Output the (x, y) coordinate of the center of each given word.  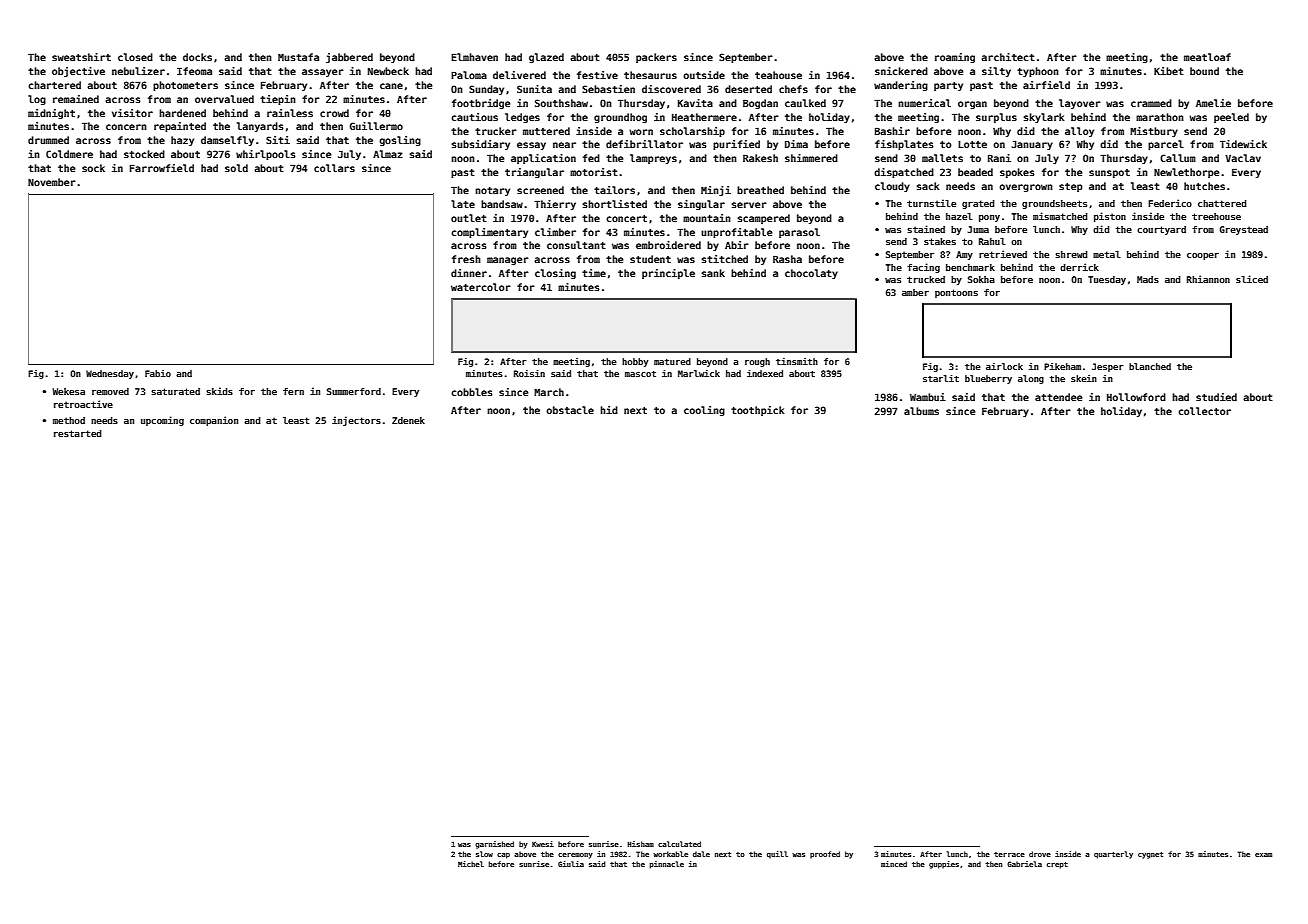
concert (626, 218)
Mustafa (298, 57)
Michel (471, 864)
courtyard (1161, 230)
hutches (1204, 186)
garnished (494, 845)
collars (334, 168)
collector (1204, 411)
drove (1040, 854)
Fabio (158, 373)
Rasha (787, 259)
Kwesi (543, 844)
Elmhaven (474, 57)
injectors (356, 421)
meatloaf (1207, 57)
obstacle (570, 410)
